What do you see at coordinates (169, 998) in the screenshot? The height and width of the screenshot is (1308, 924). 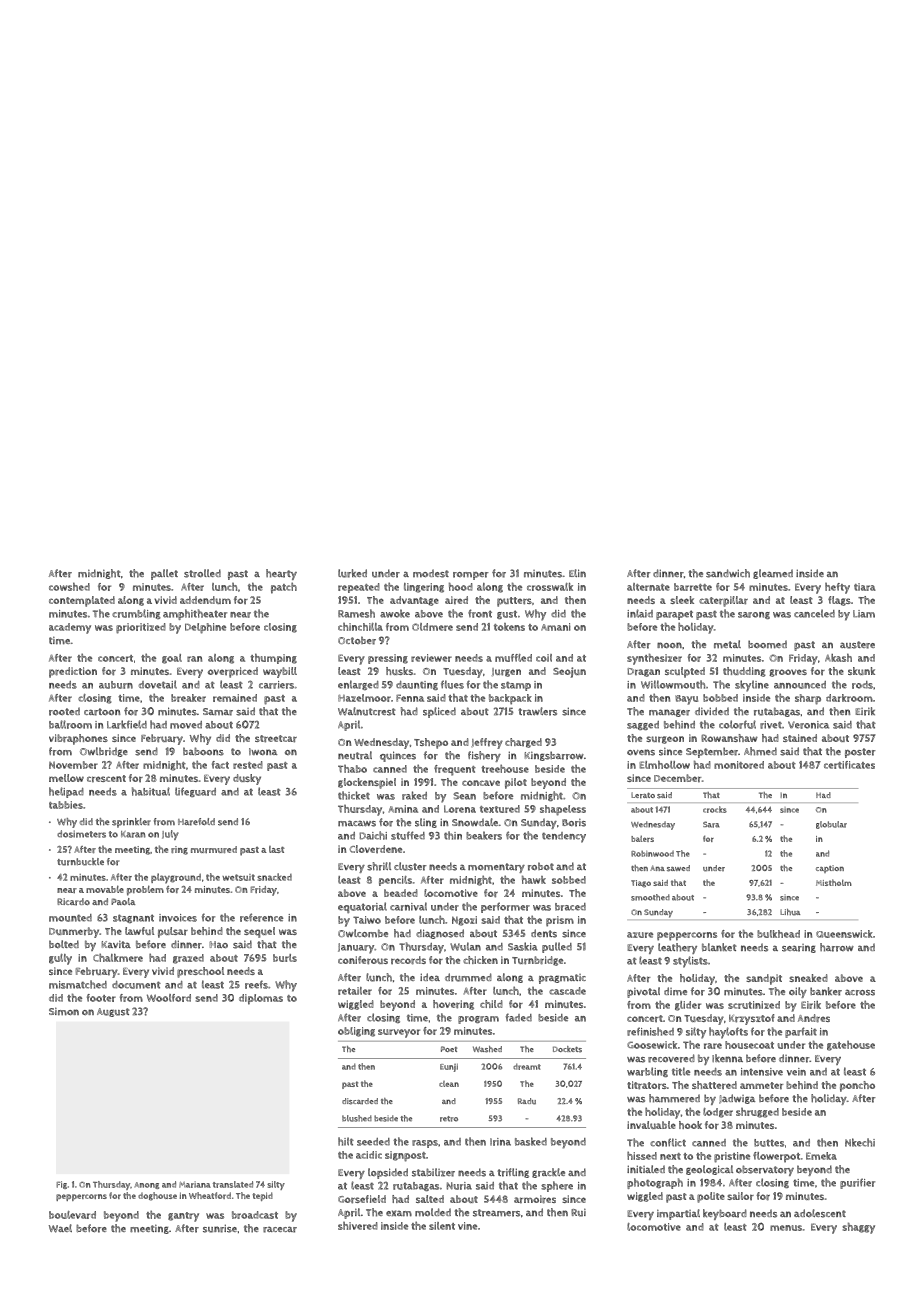 I see `Woolford` at bounding box center [169, 998].
